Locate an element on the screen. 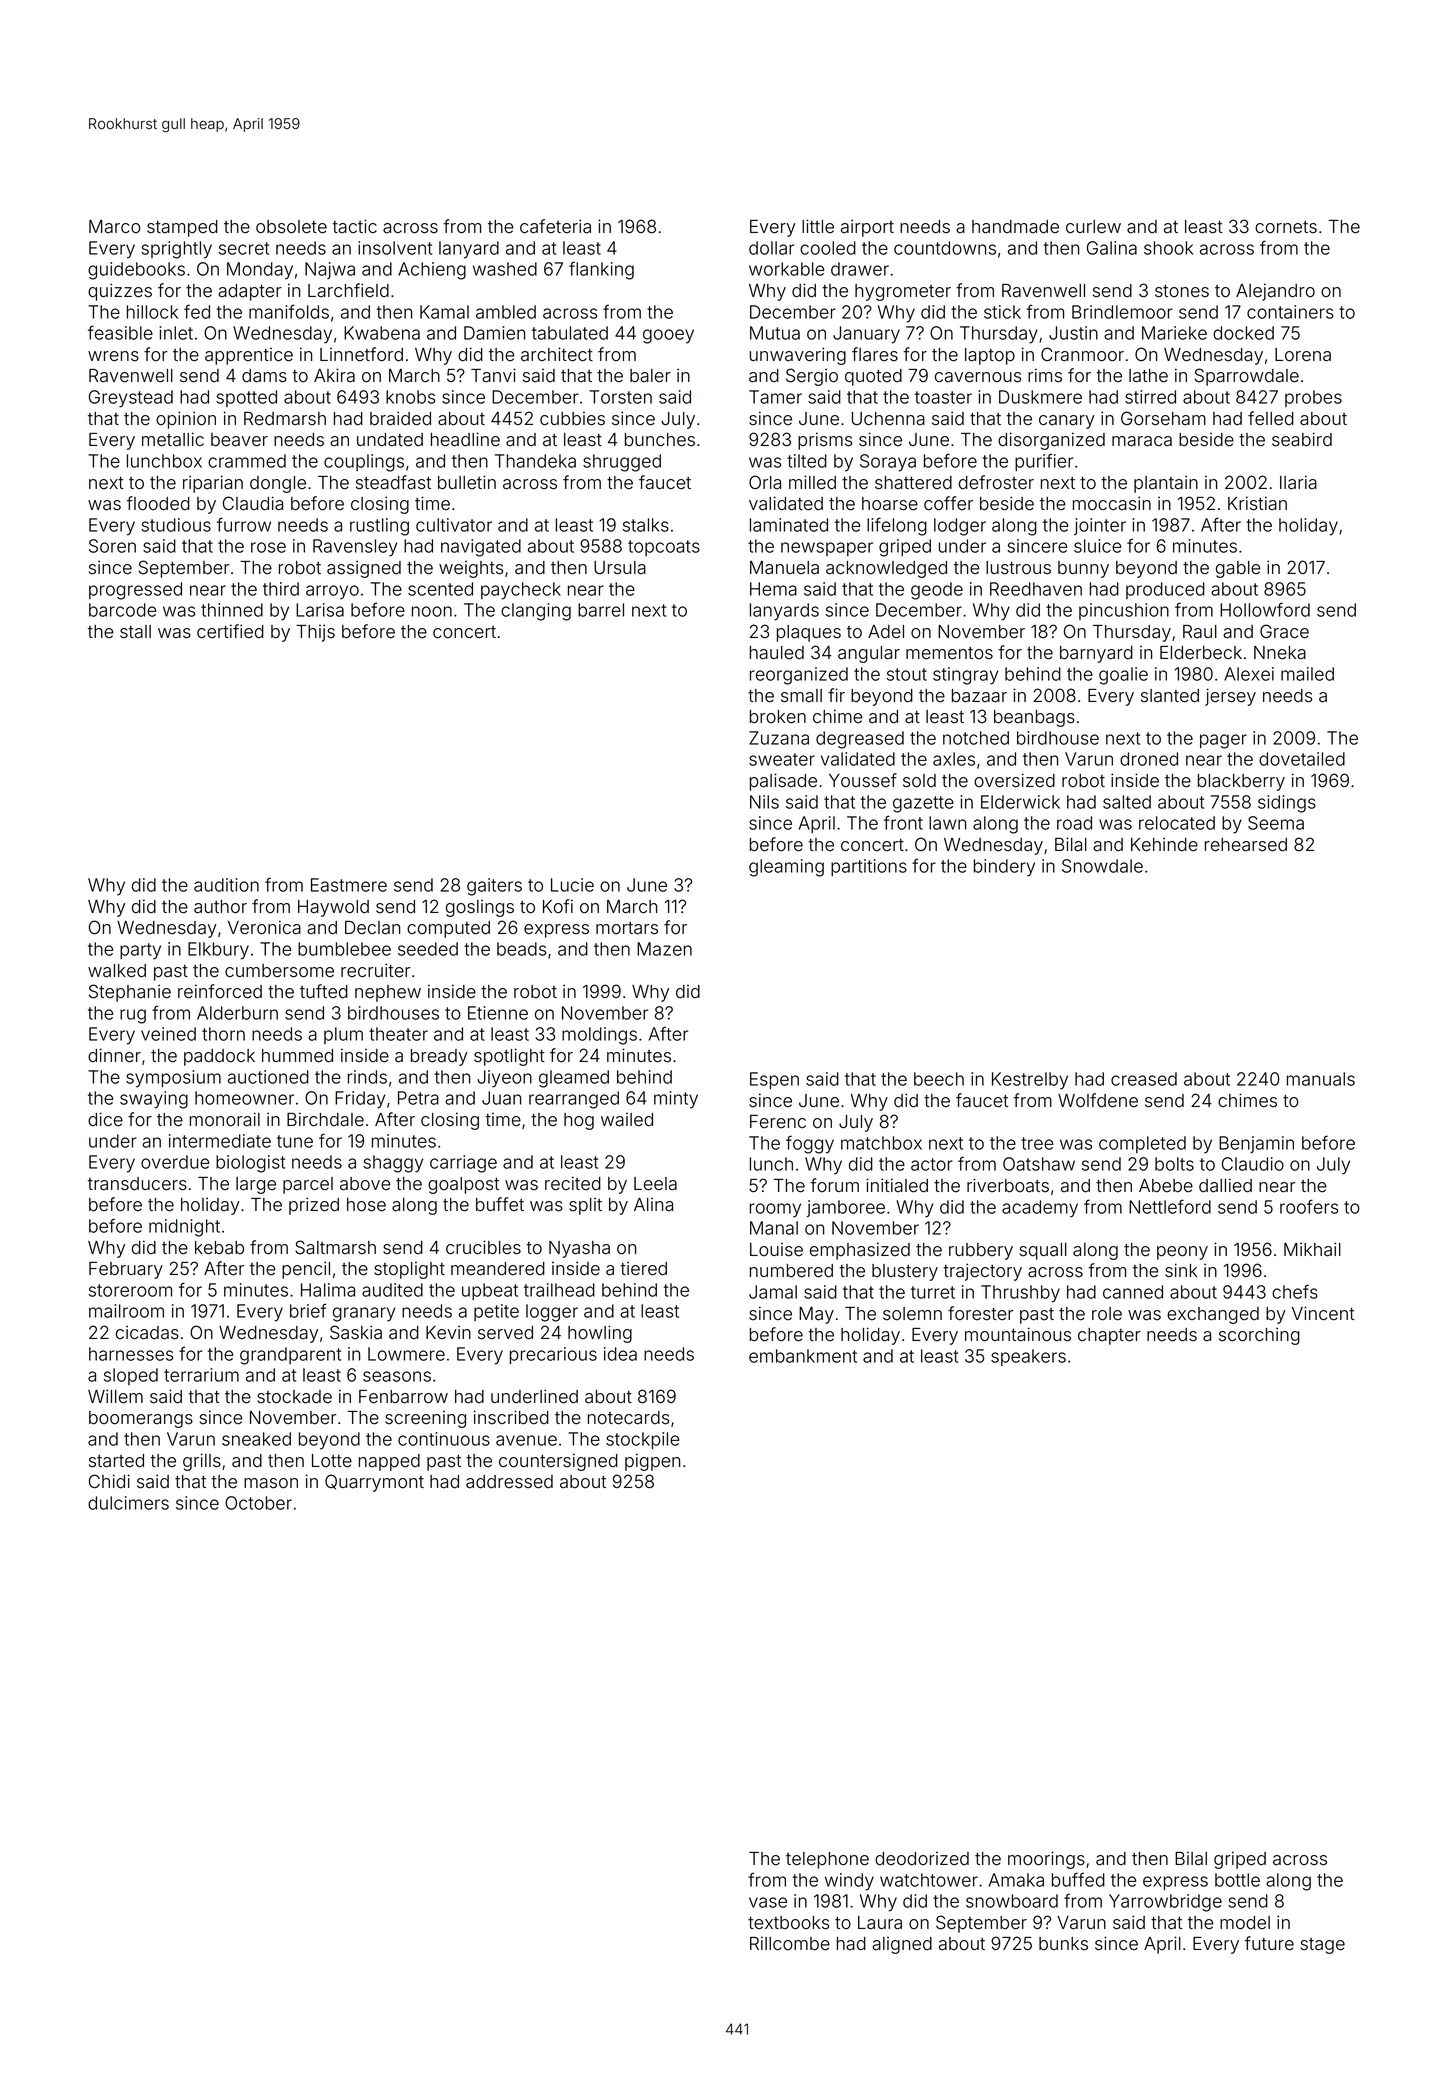  Akira is located at coordinates (334, 375).
